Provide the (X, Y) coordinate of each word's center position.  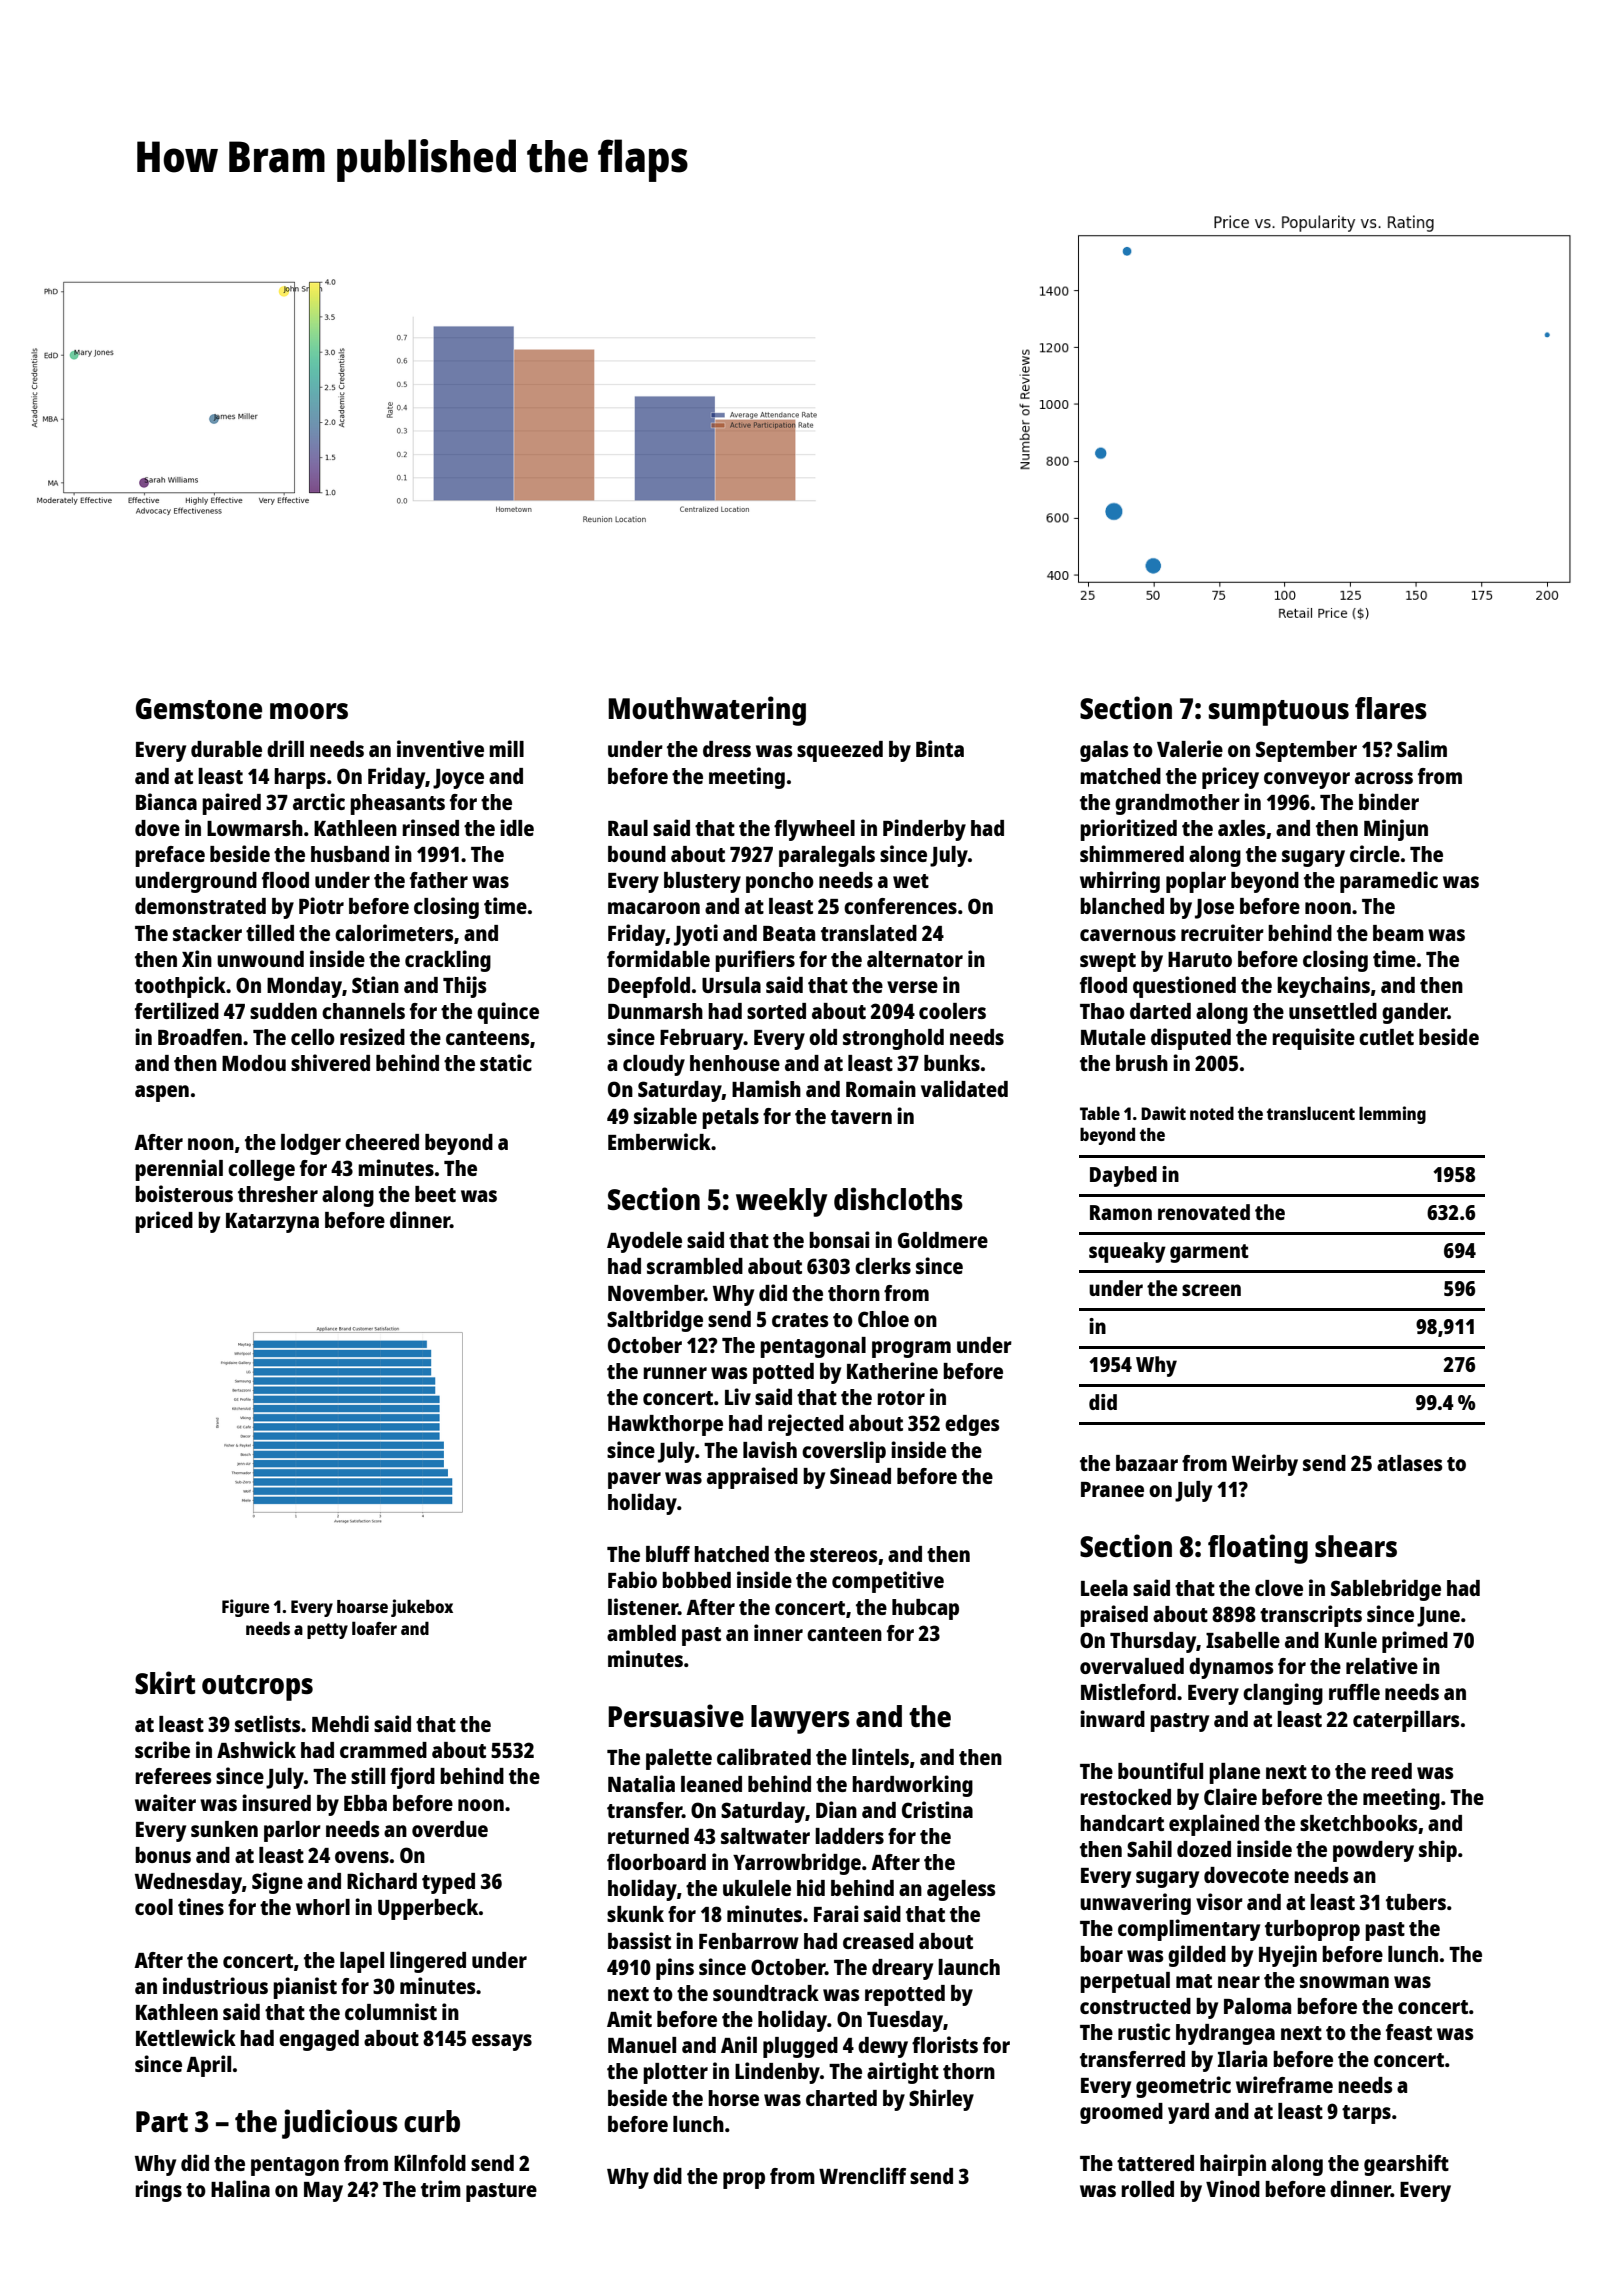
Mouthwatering (707, 711)
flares (1391, 708)
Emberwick (659, 1141)
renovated (1204, 1212)
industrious (215, 1985)
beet (435, 1194)
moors (309, 711)
